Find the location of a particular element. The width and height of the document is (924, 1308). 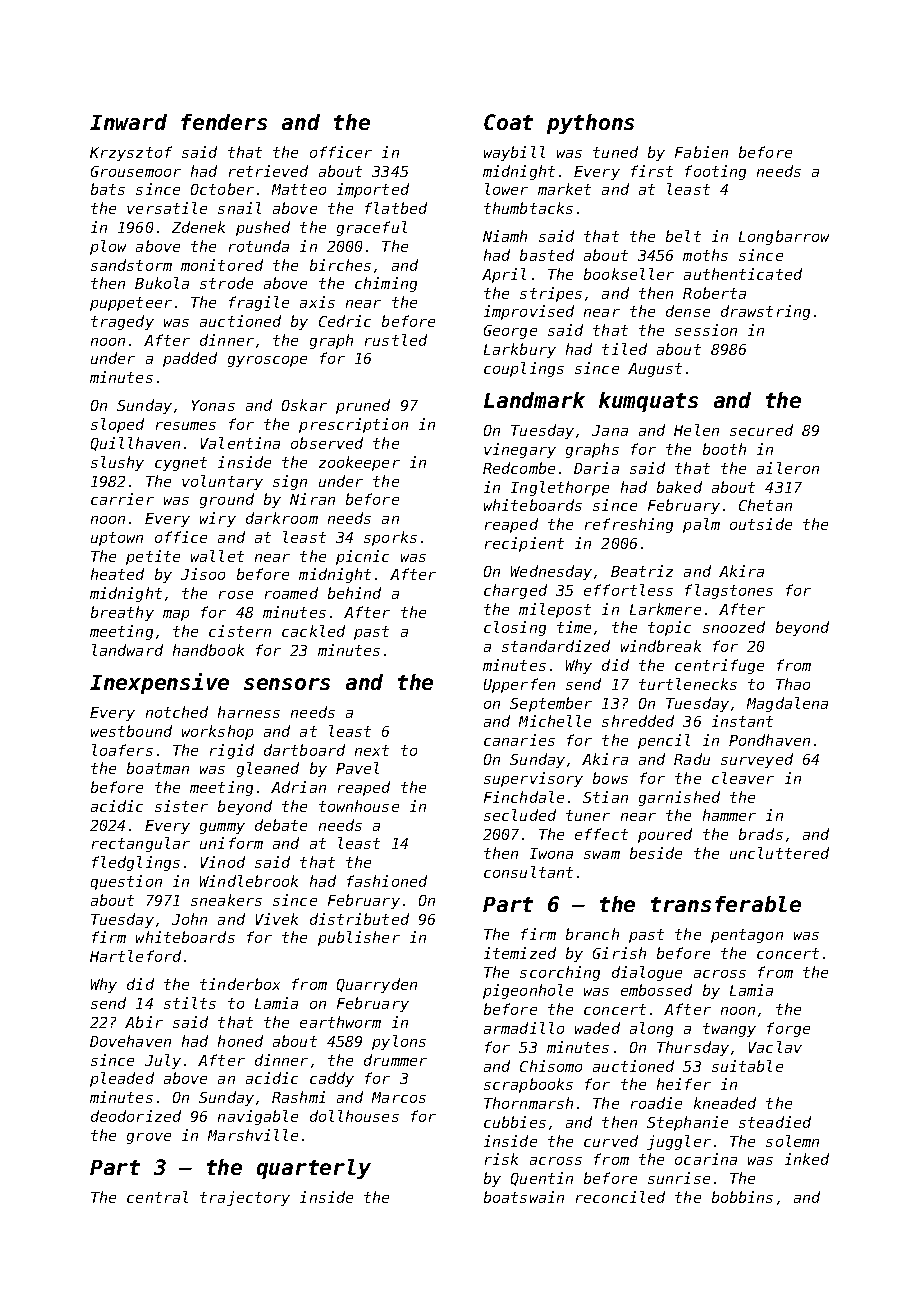

April is located at coordinates (504, 275).
